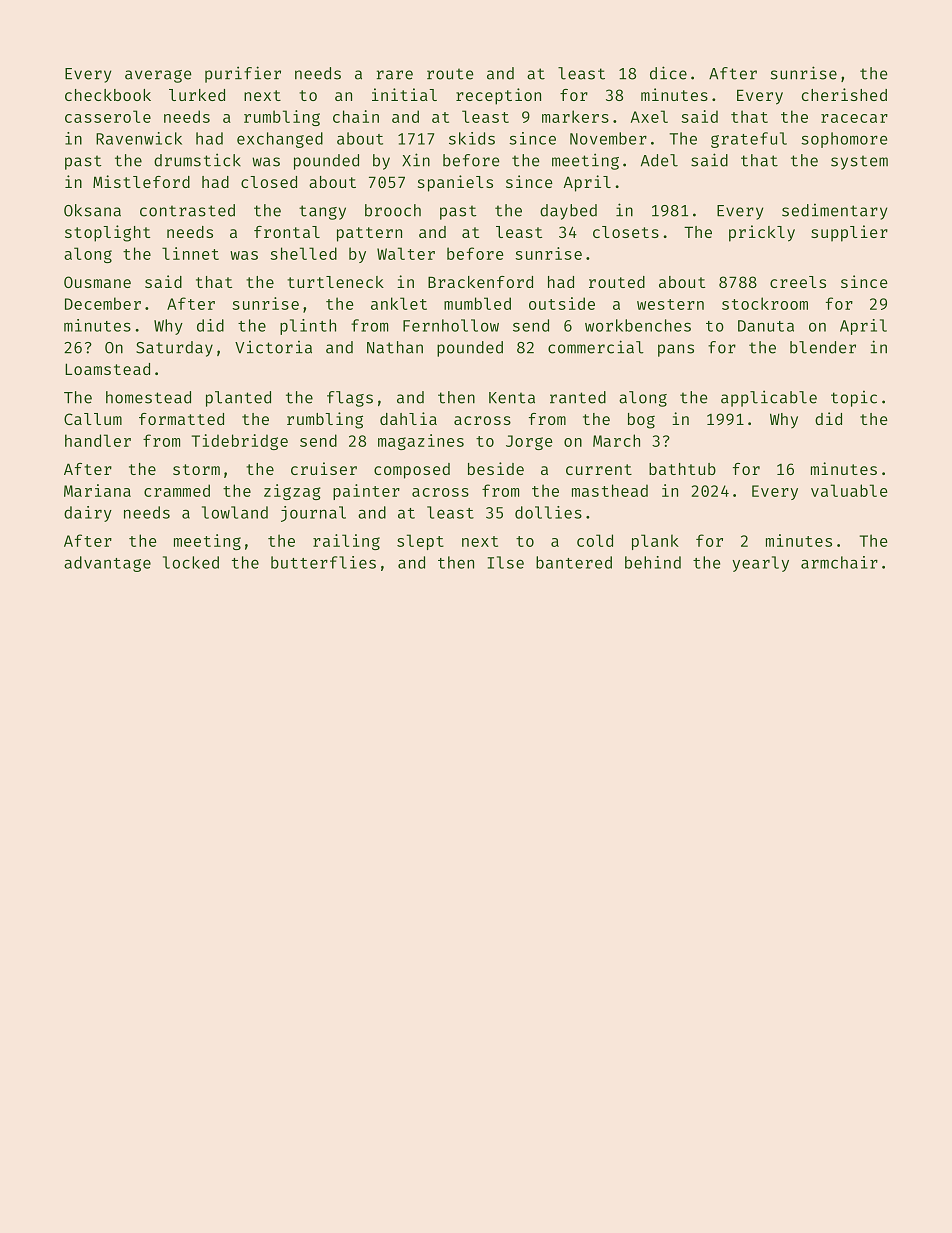 The height and width of the screenshot is (1233, 952). Describe the element at coordinates (187, 210) in the screenshot. I see `contrasted` at that location.
